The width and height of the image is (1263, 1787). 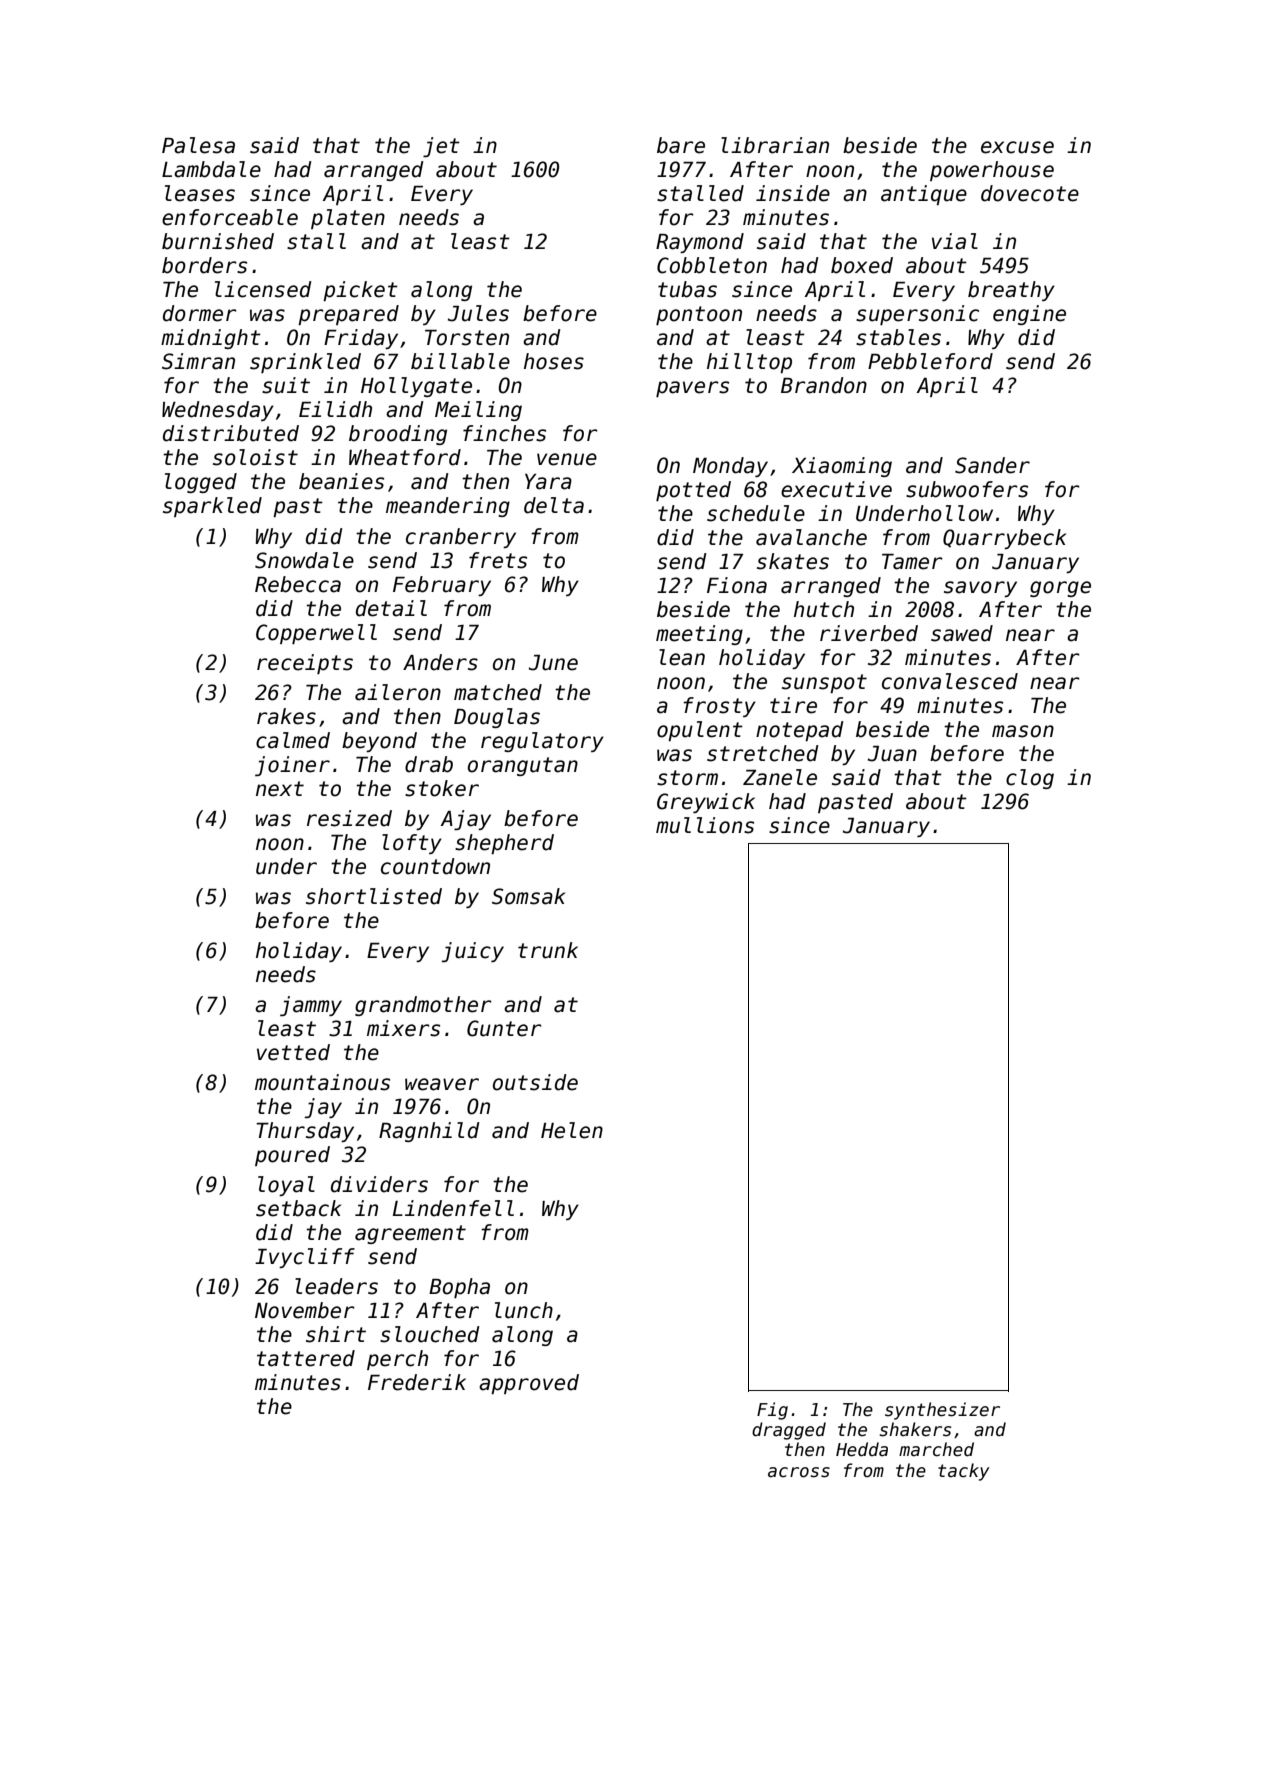 What do you see at coordinates (749, 363) in the image?
I see `hilltop` at bounding box center [749, 363].
